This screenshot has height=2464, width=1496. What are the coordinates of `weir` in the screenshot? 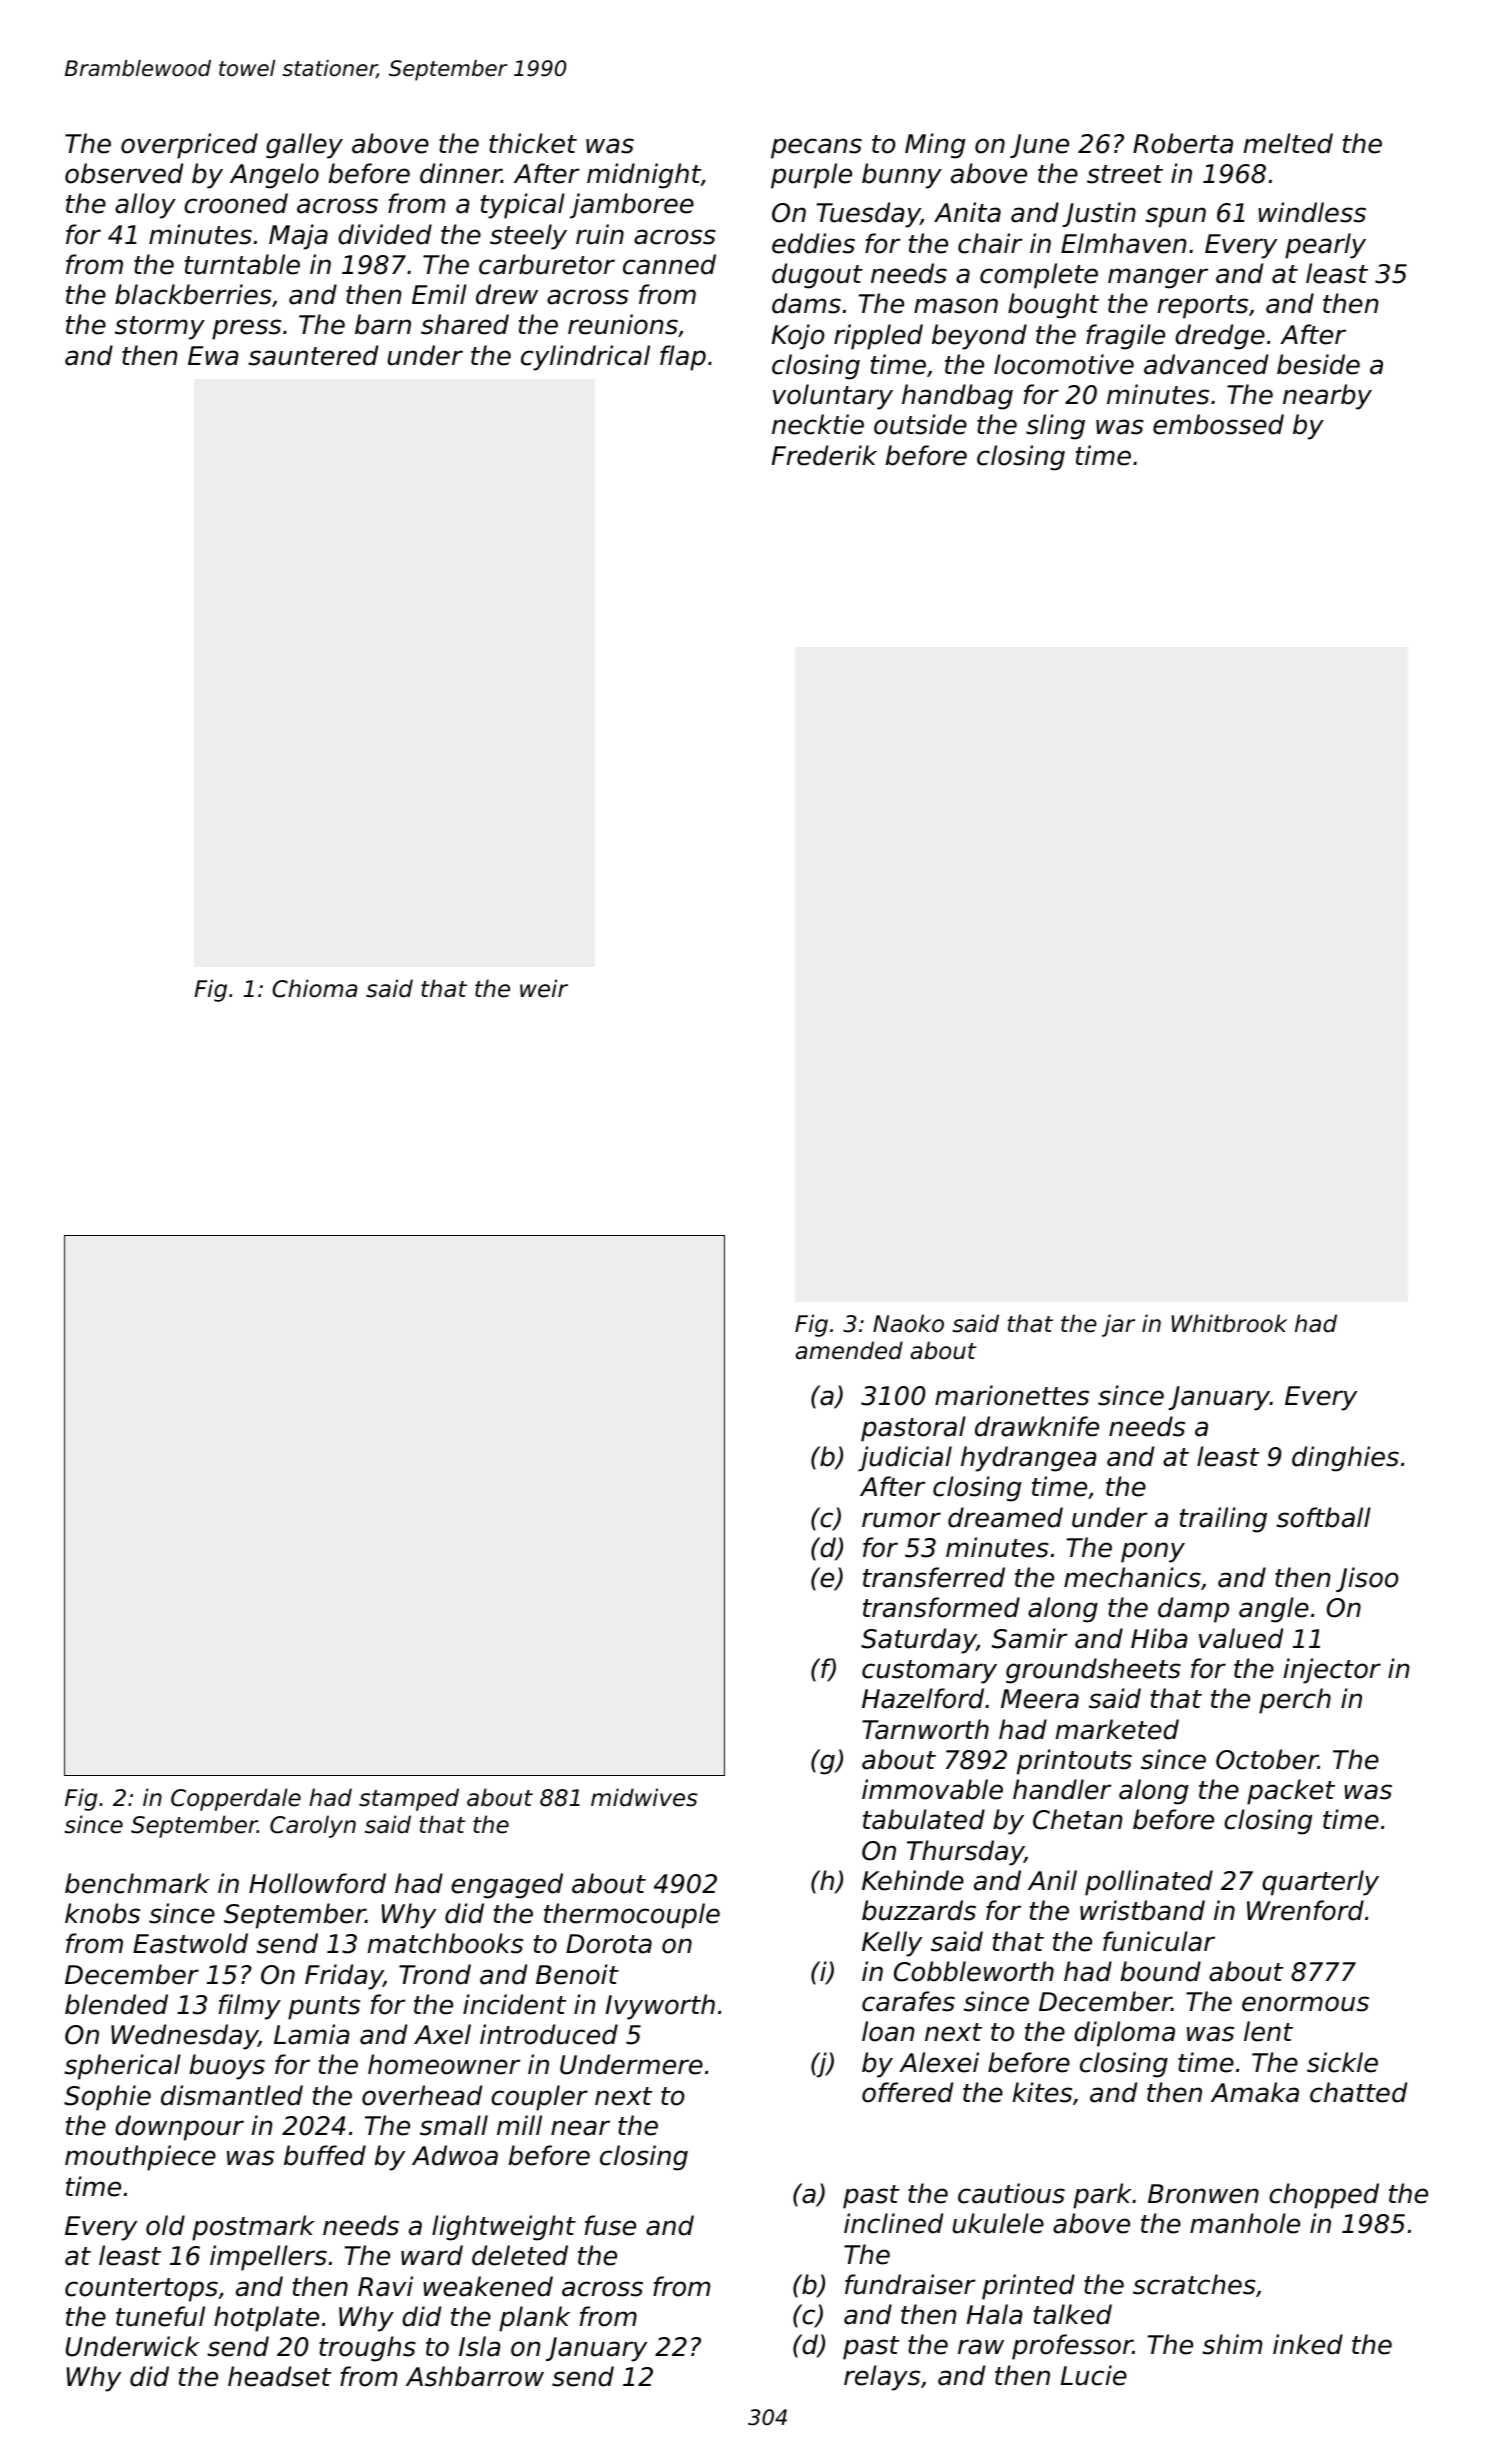 It's located at (544, 988).
